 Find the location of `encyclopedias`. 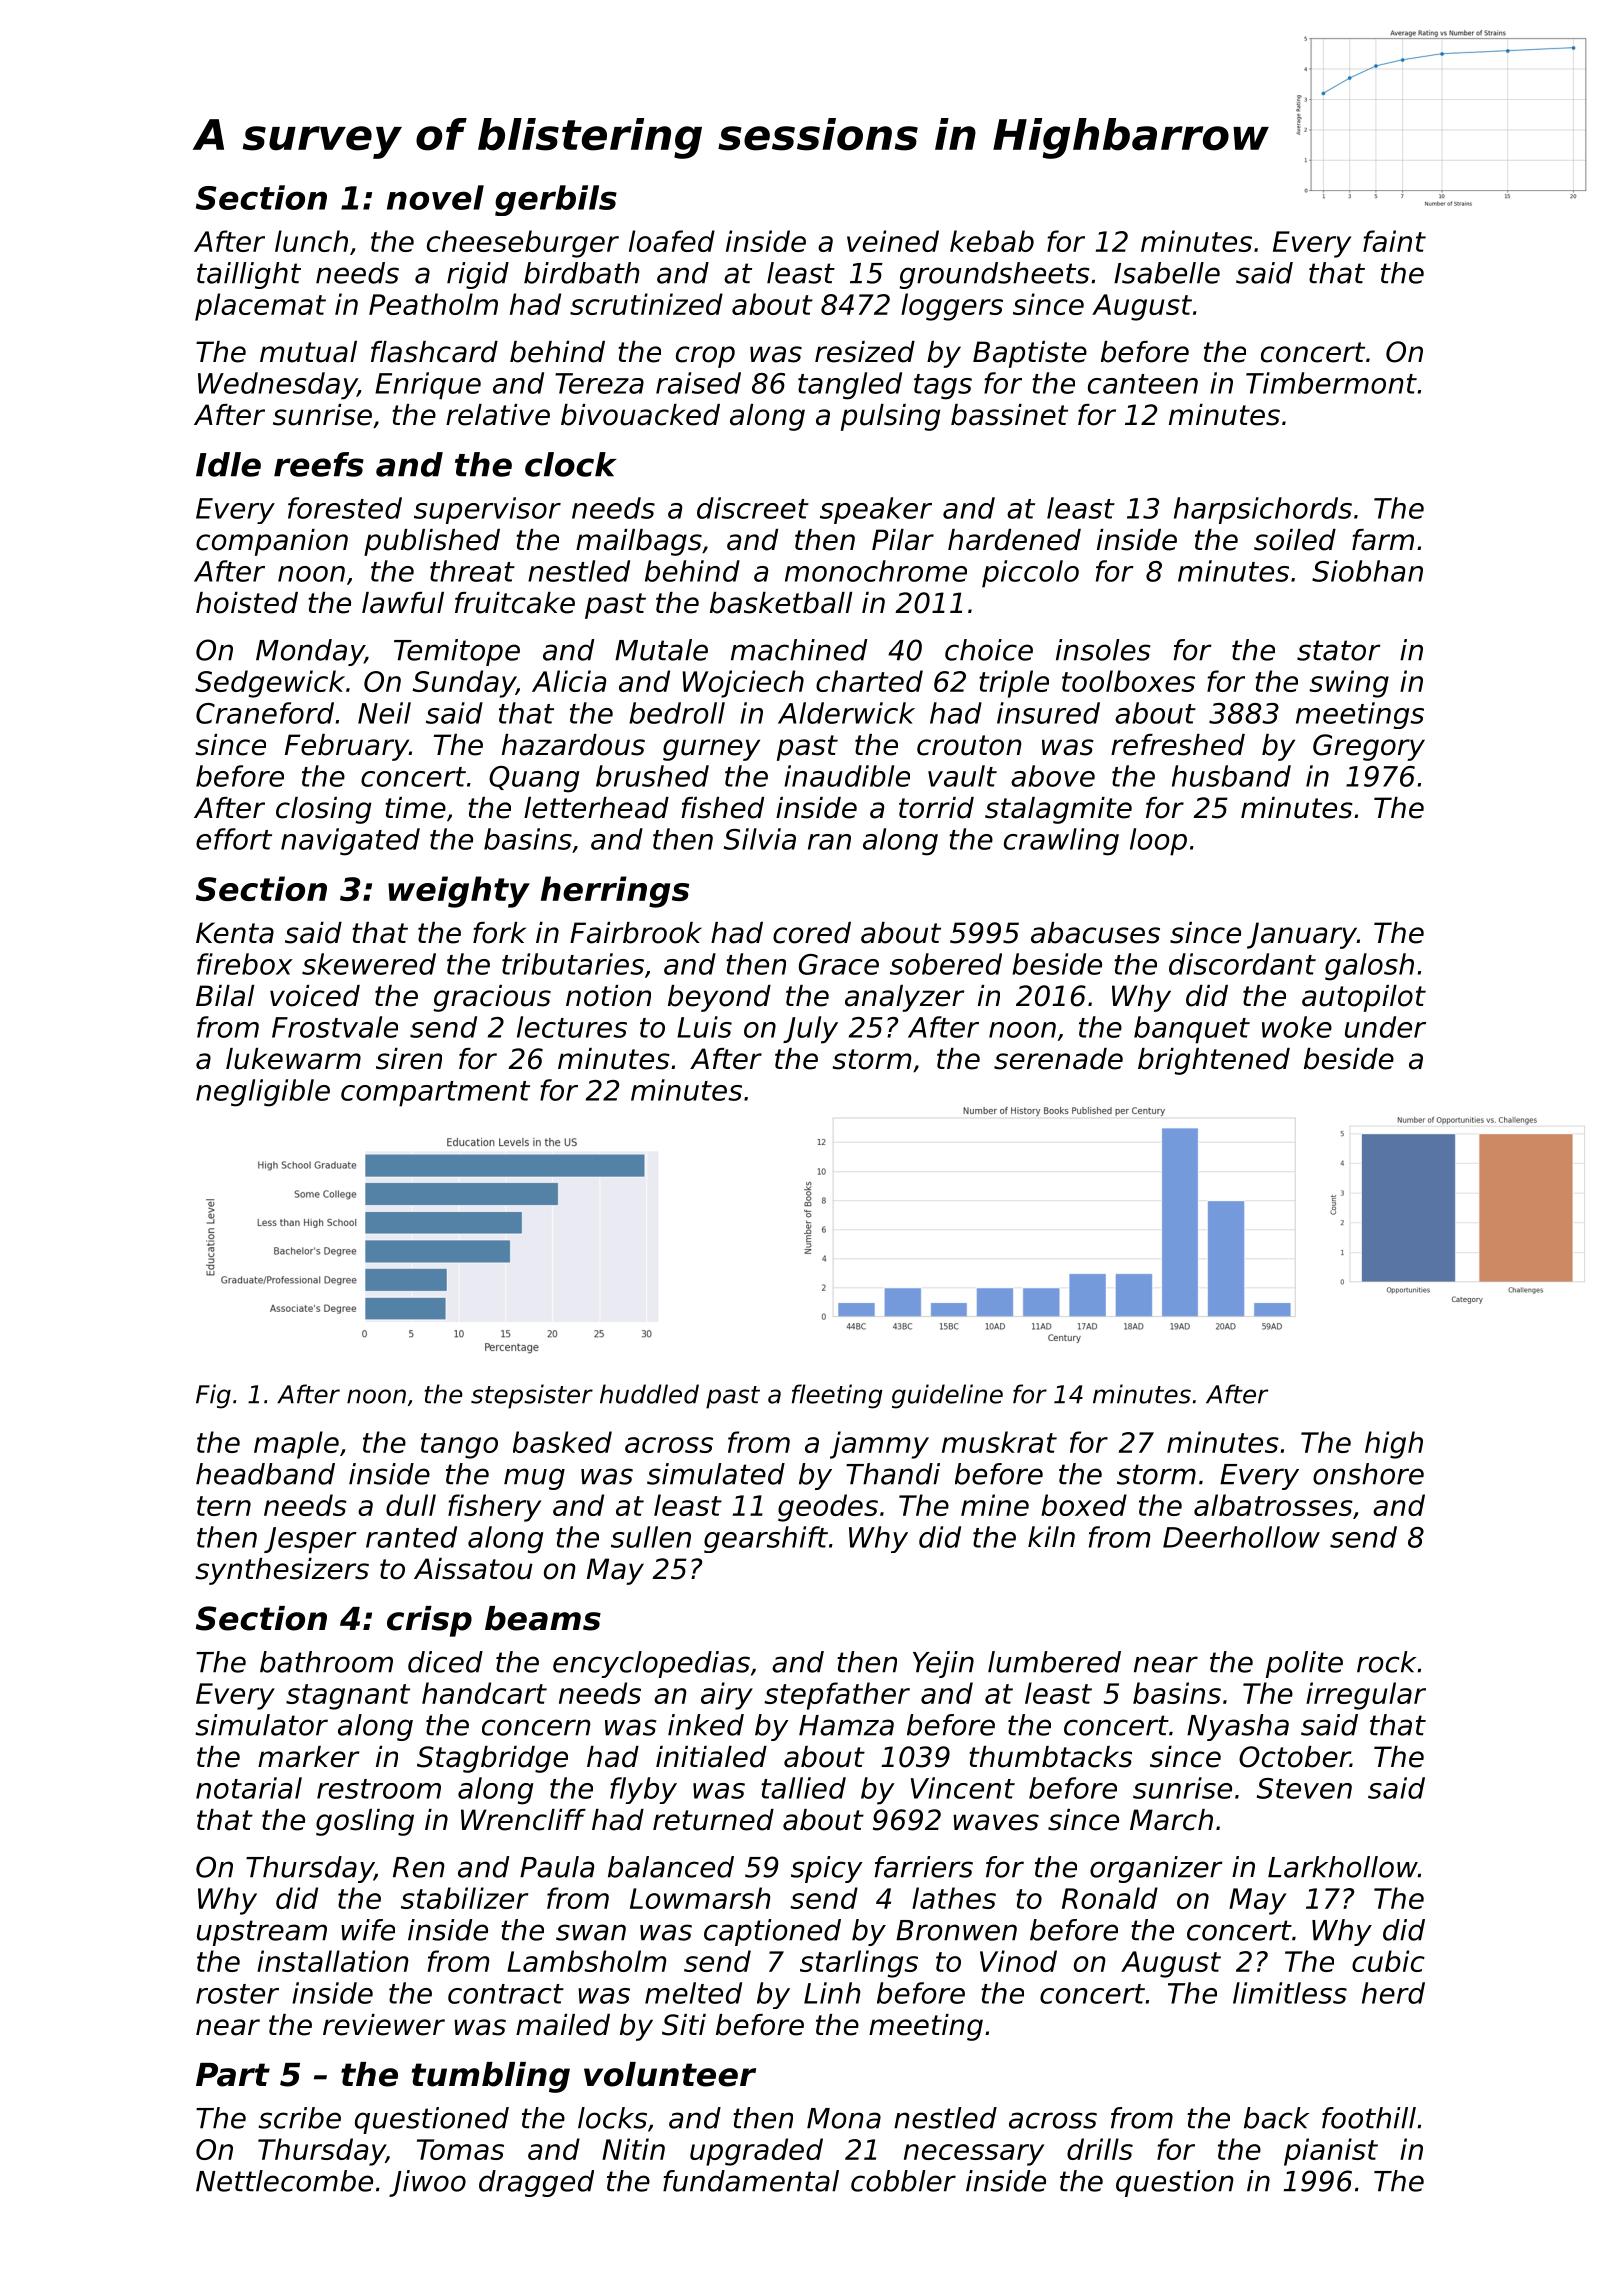

encyclopedias is located at coordinates (651, 1664).
